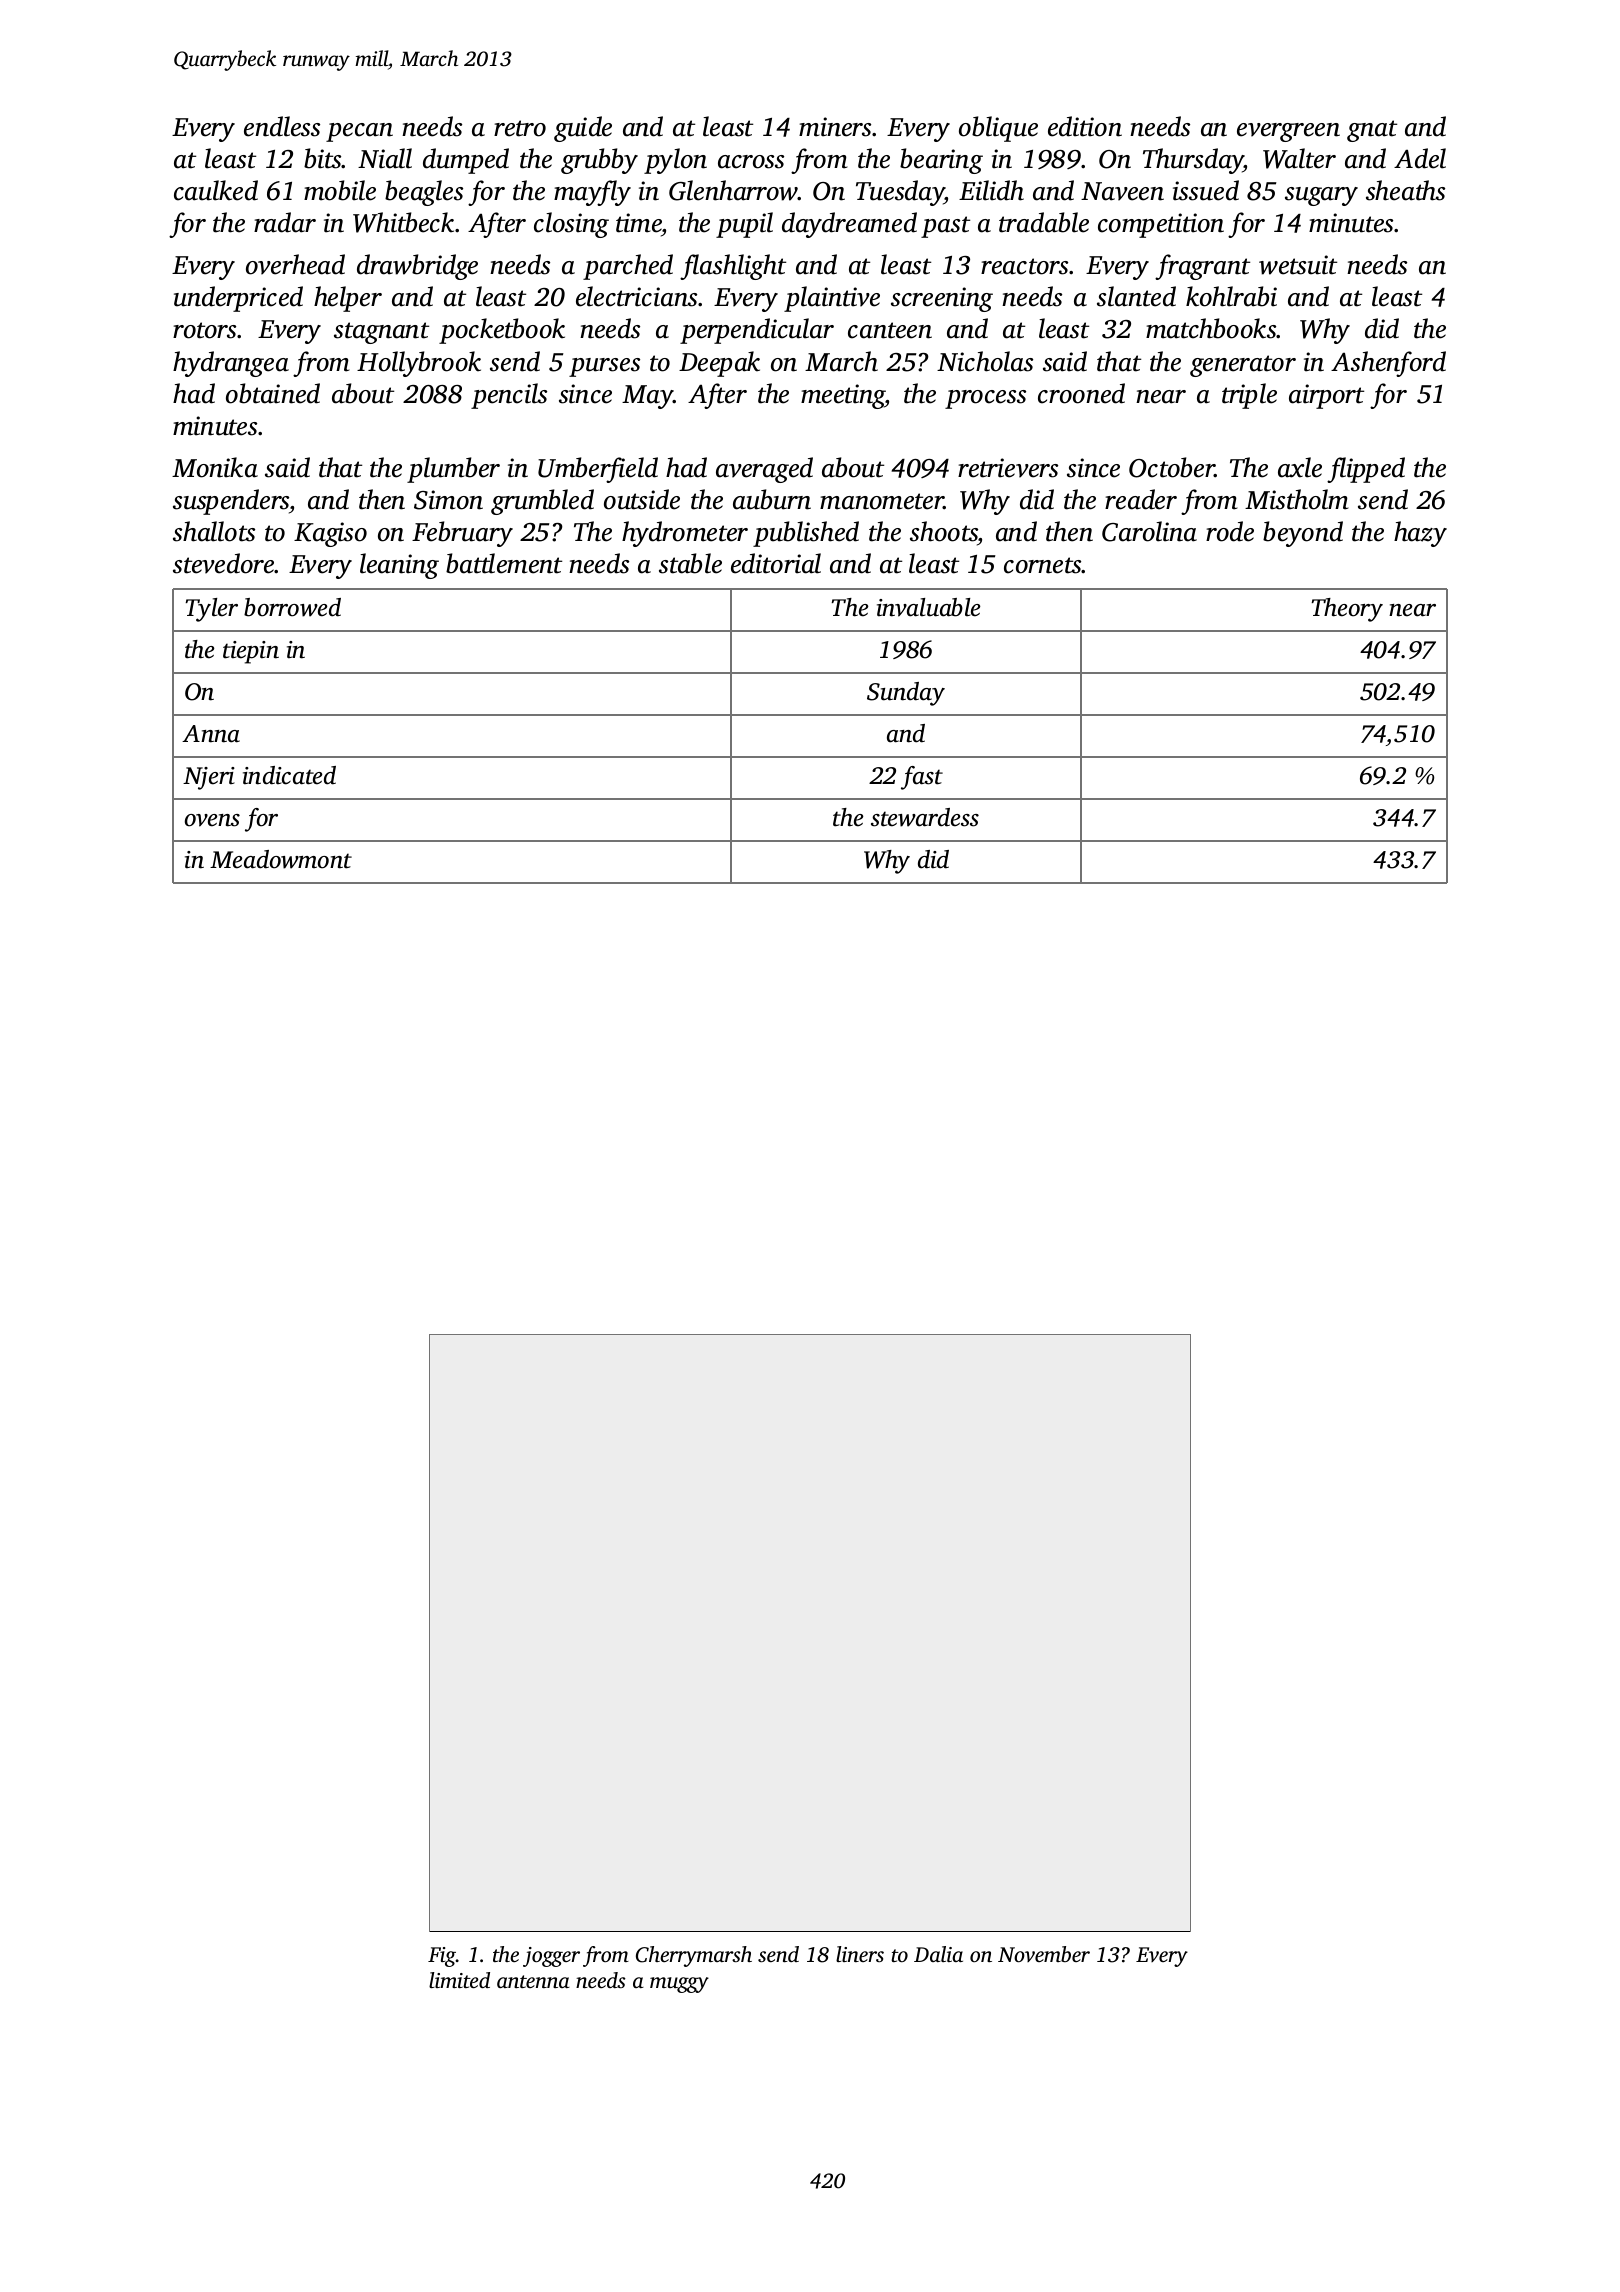  I want to click on Meadowmont, so click(281, 859).
